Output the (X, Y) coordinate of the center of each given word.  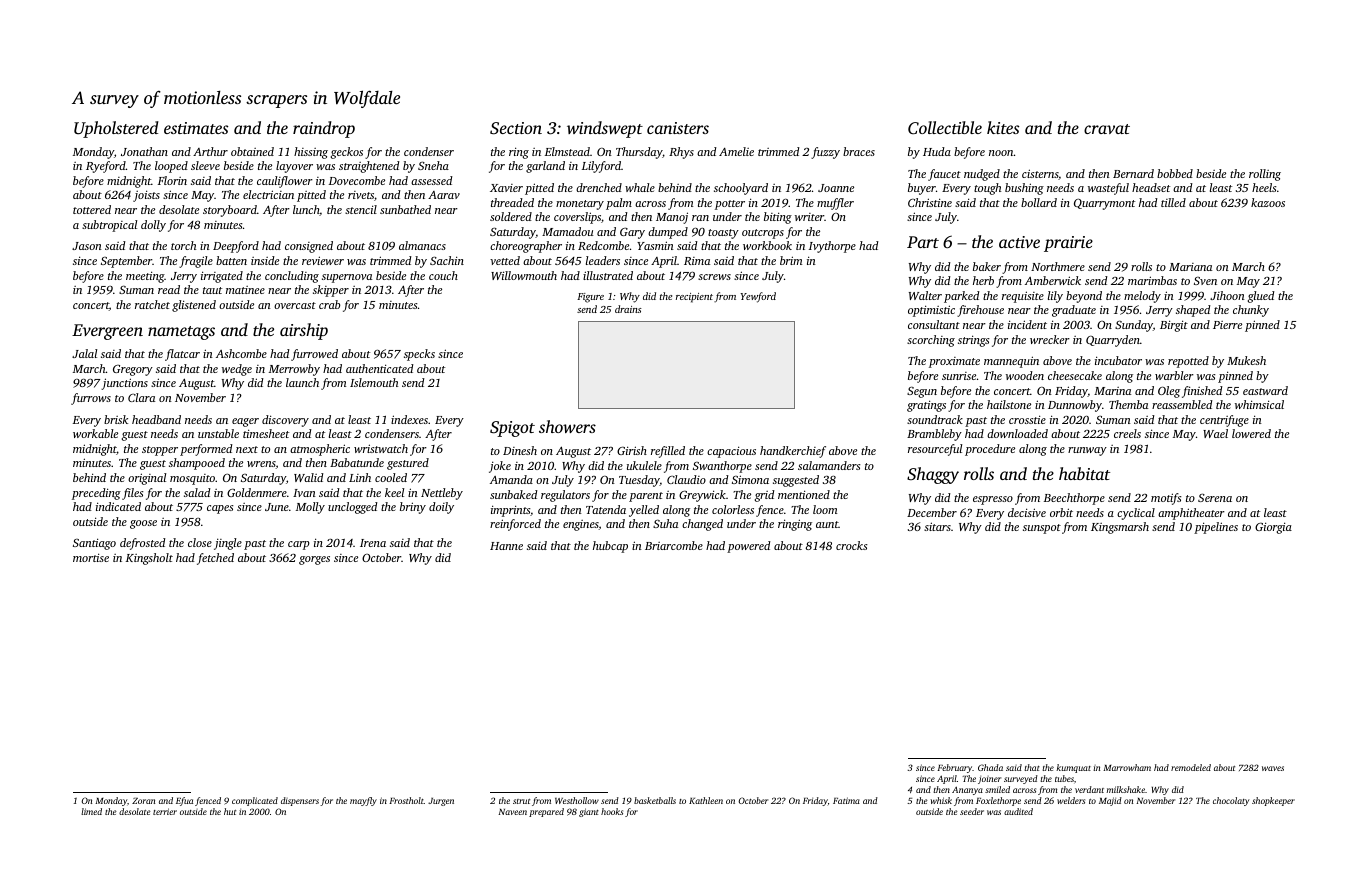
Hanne (506, 546)
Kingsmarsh (1120, 528)
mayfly (363, 801)
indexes (409, 419)
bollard (1039, 202)
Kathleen (706, 800)
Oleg (1169, 392)
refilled (668, 452)
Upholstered (116, 129)
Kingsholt (149, 559)
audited (1018, 811)
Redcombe (603, 245)
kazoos (1268, 202)
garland (545, 167)
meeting (145, 277)
